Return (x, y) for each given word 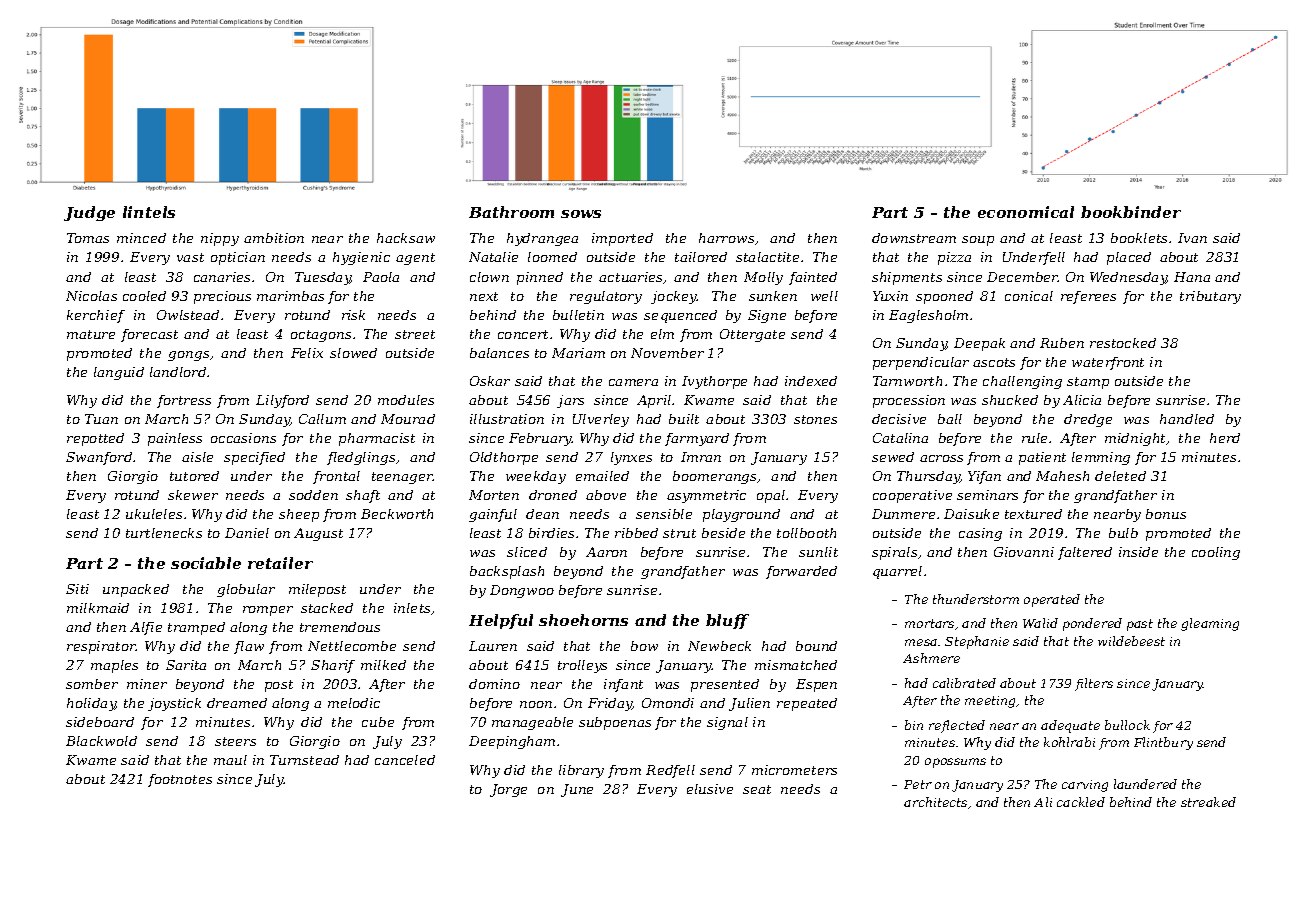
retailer (280, 563)
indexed (811, 381)
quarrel (897, 572)
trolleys (582, 666)
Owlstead (188, 315)
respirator (101, 647)
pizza (954, 258)
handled (1187, 419)
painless (175, 439)
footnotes (180, 780)
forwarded (801, 572)
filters (1094, 684)
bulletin (578, 315)
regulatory (606, 297)
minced (141, 238)
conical (1029, 296)
